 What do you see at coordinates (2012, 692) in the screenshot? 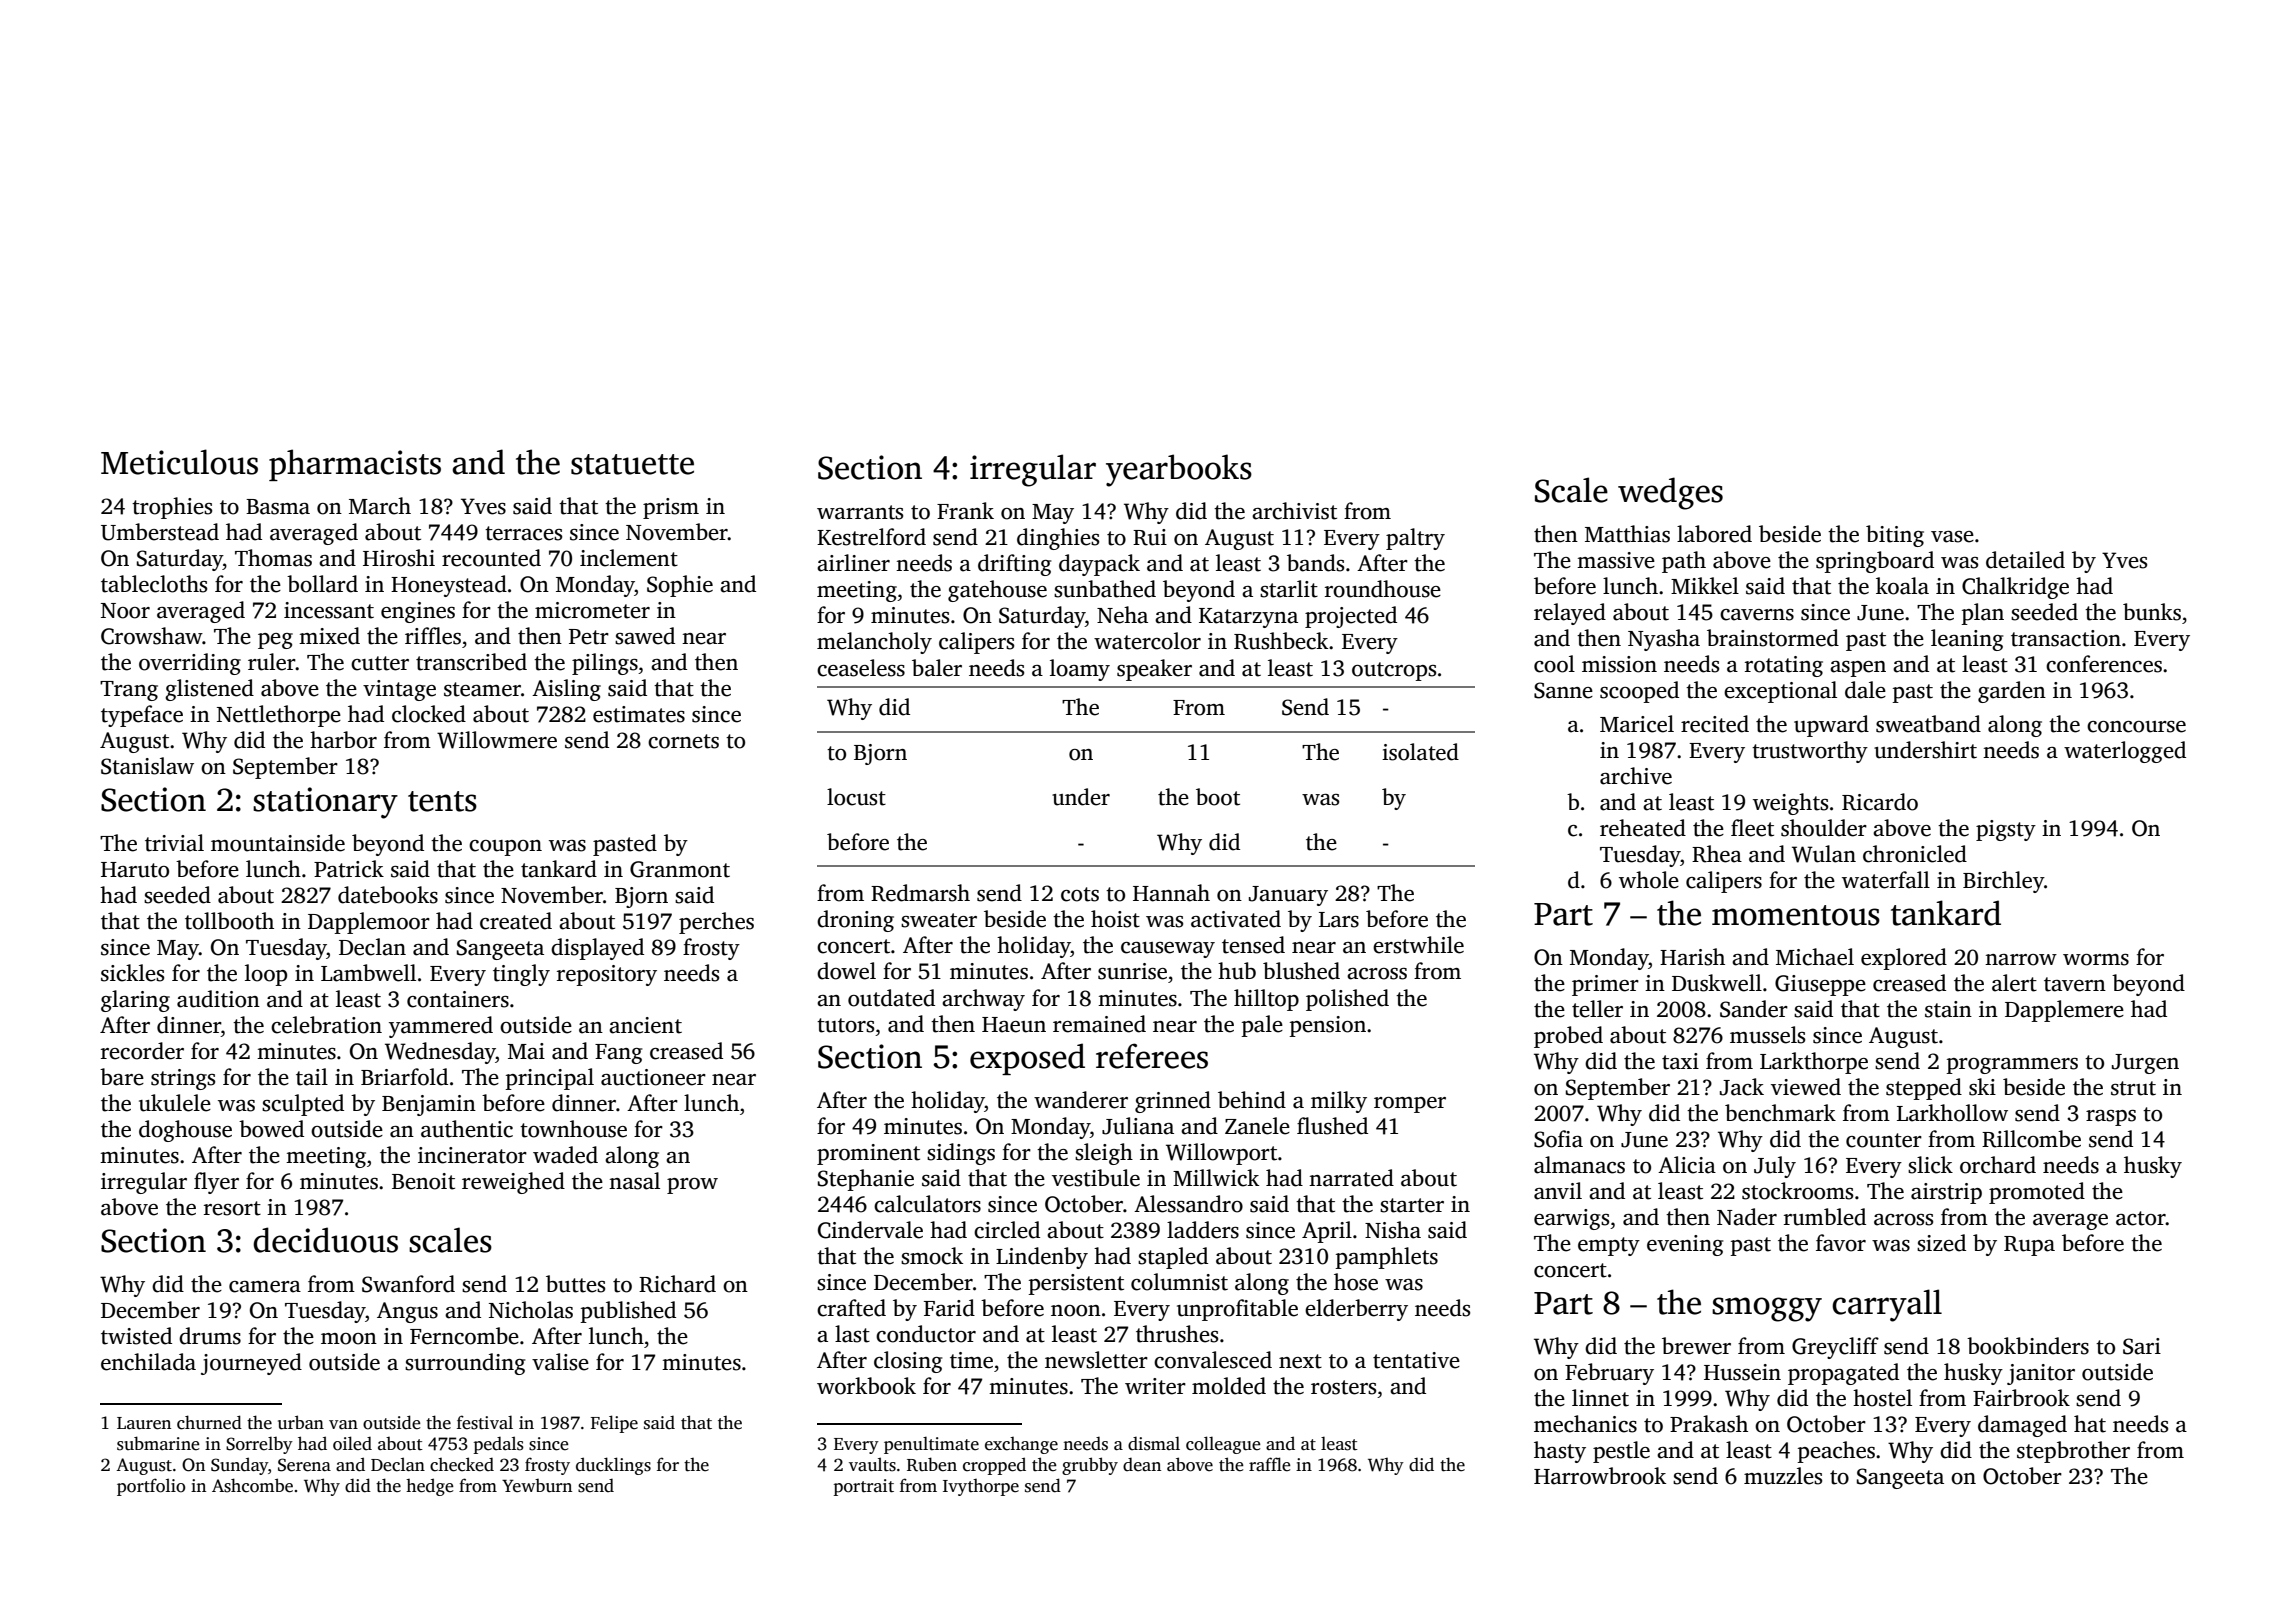
I see `garden` at bounding box center [2012, 692].
